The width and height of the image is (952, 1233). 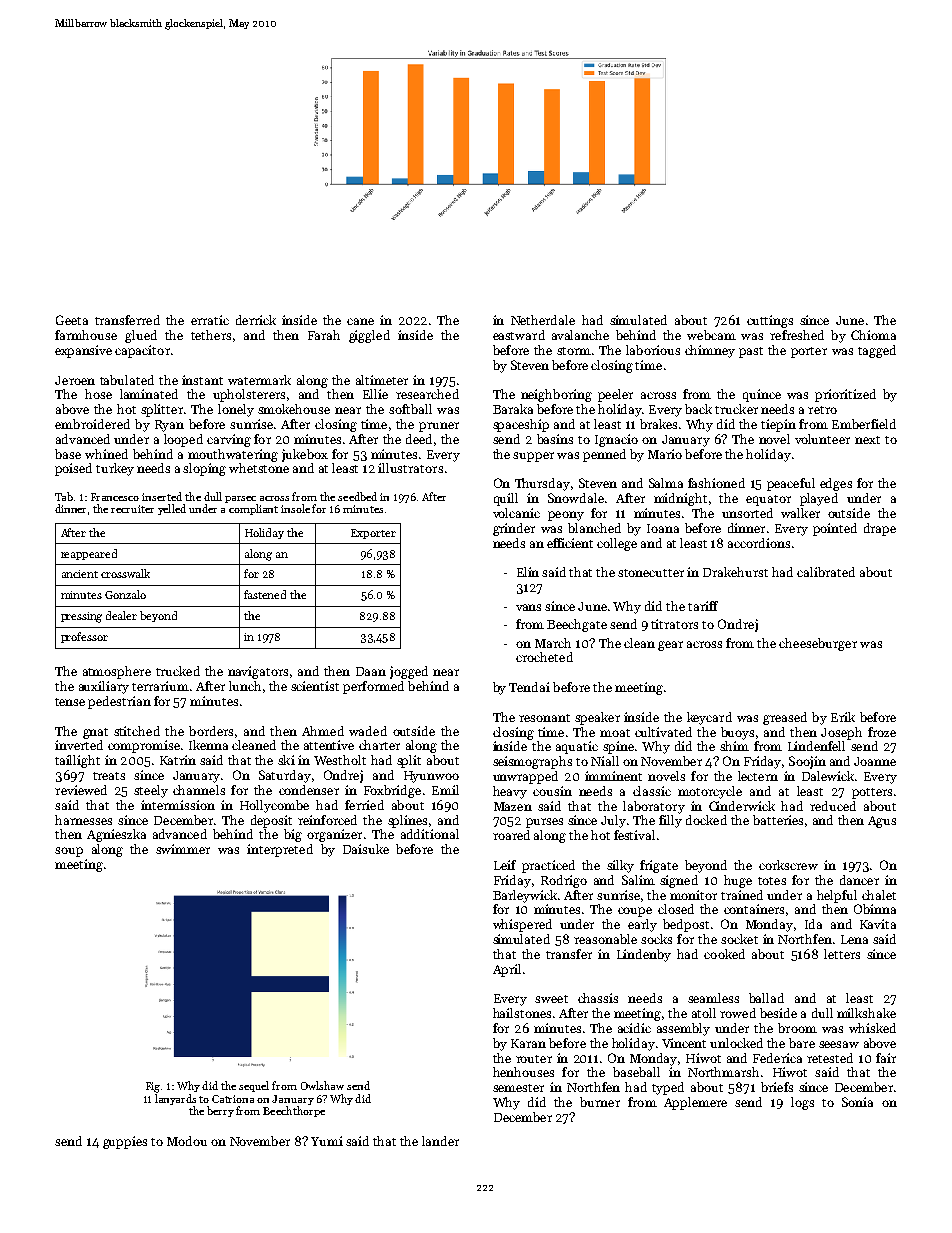 I want to click on quill, so click(x=506, y=499).
